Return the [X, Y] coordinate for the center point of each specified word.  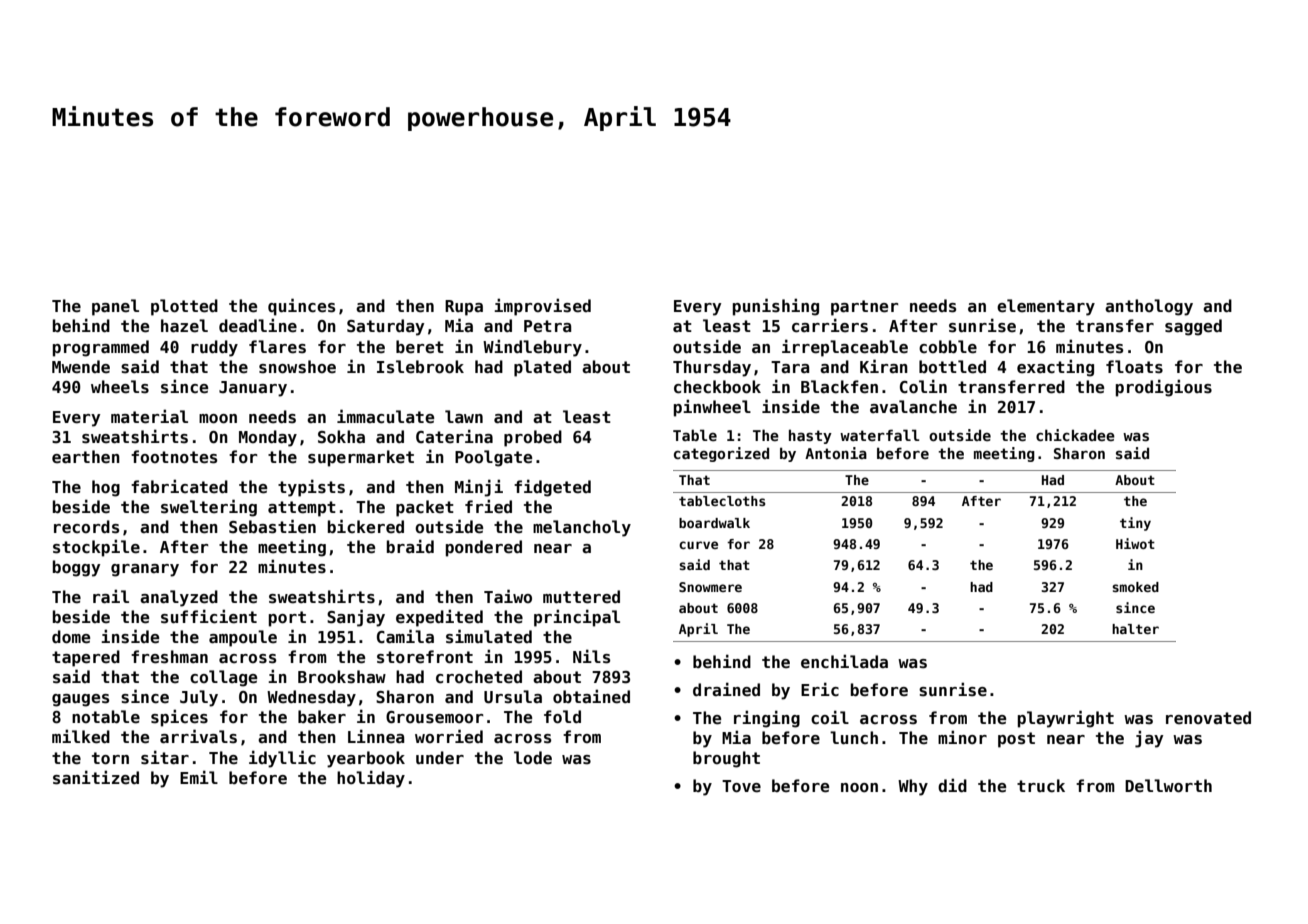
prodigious [1164, 388]
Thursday [712, 368]
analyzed [179, 598]
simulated [489, 636]
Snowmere [710, 587]
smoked [1135, 587]
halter [1135, 629]
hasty [810, 437]
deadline [258, 325]
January [253, 389]
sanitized [96, 777]
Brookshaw [342, 677]
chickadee [1075, 435]
